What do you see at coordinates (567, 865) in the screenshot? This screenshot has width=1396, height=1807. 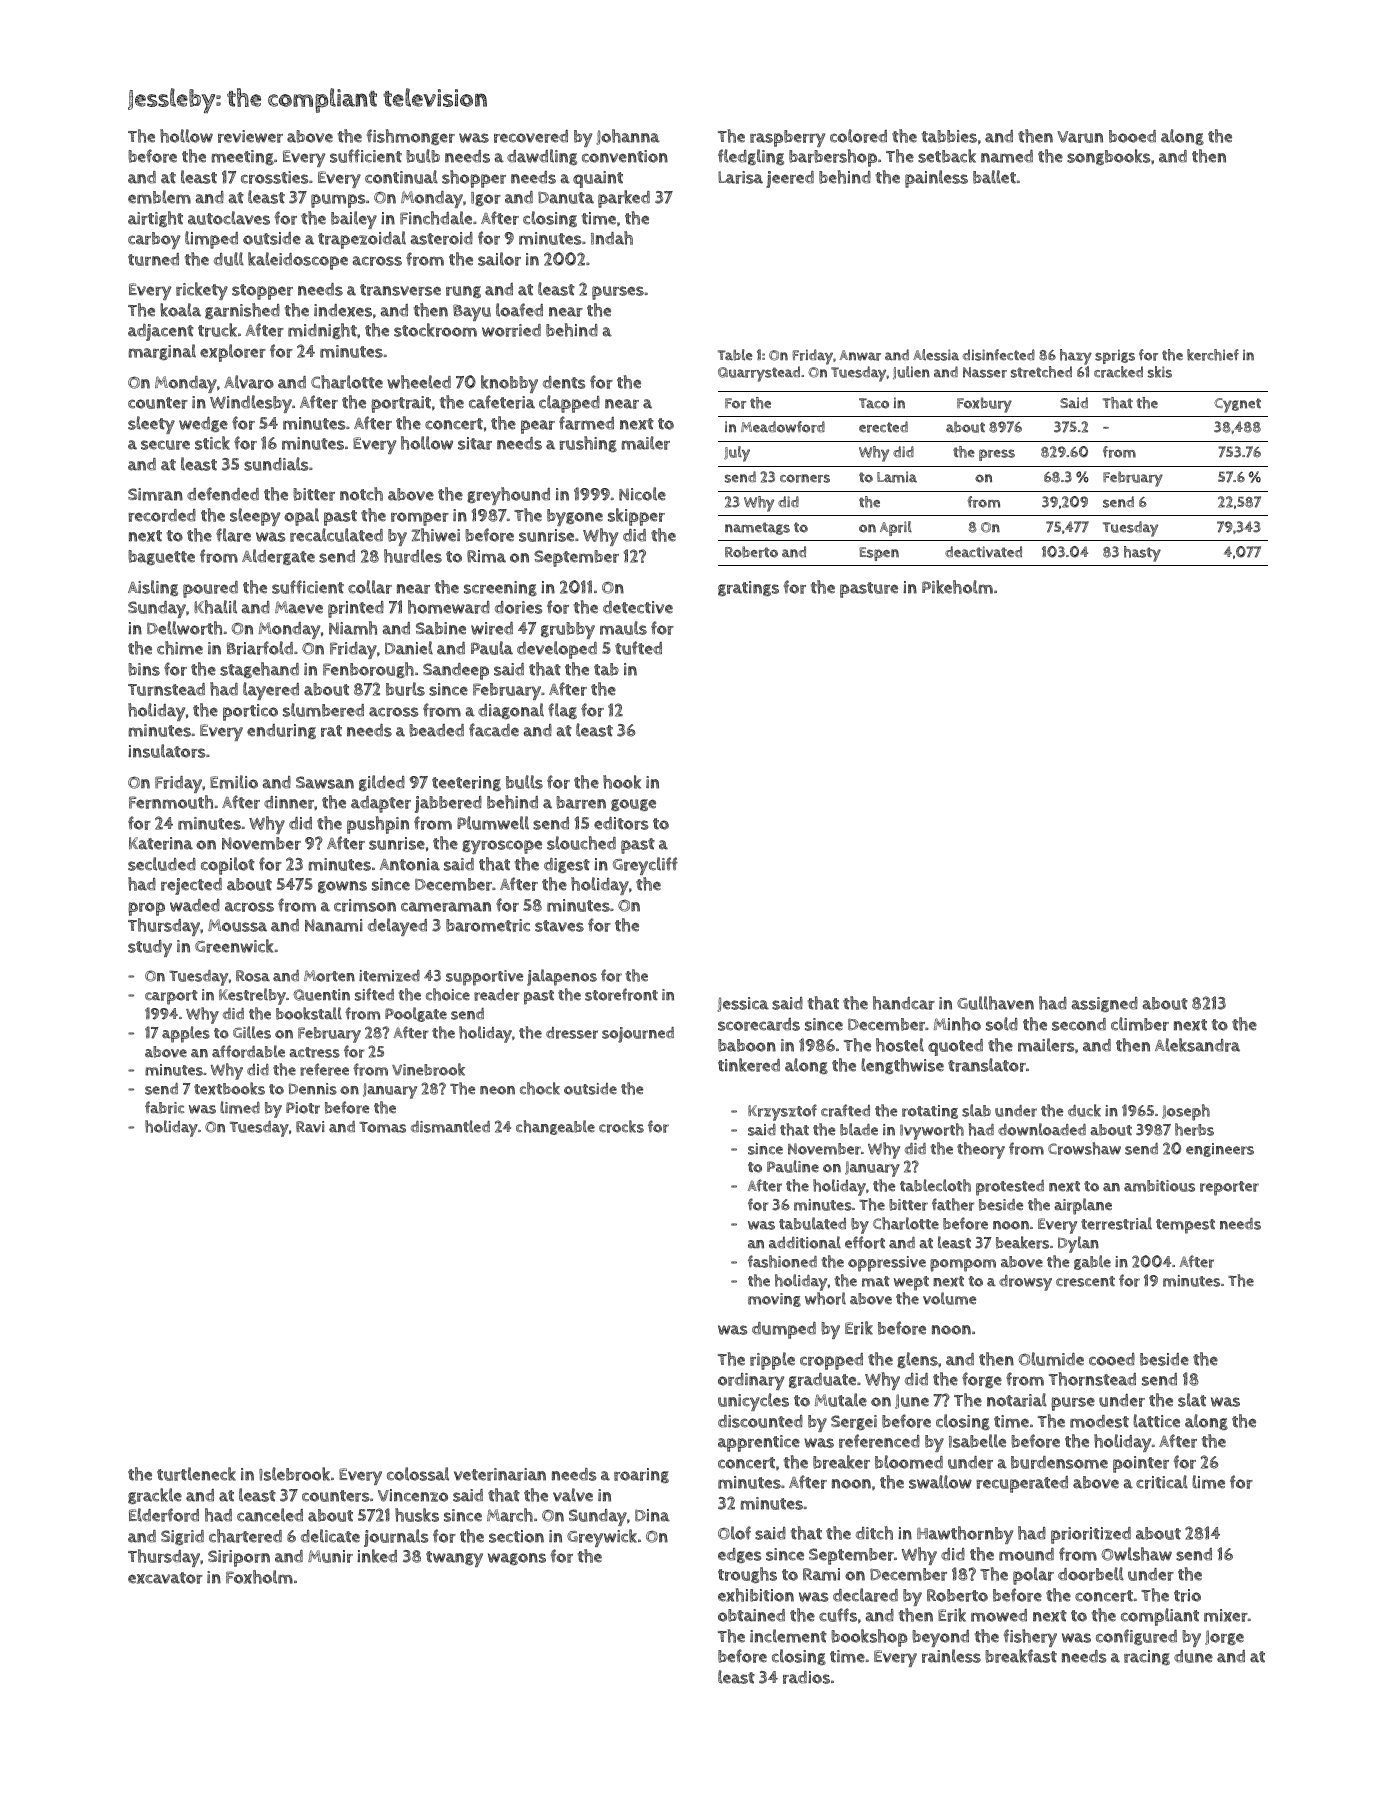 I see `digest` at bounding box center [567, 865].
